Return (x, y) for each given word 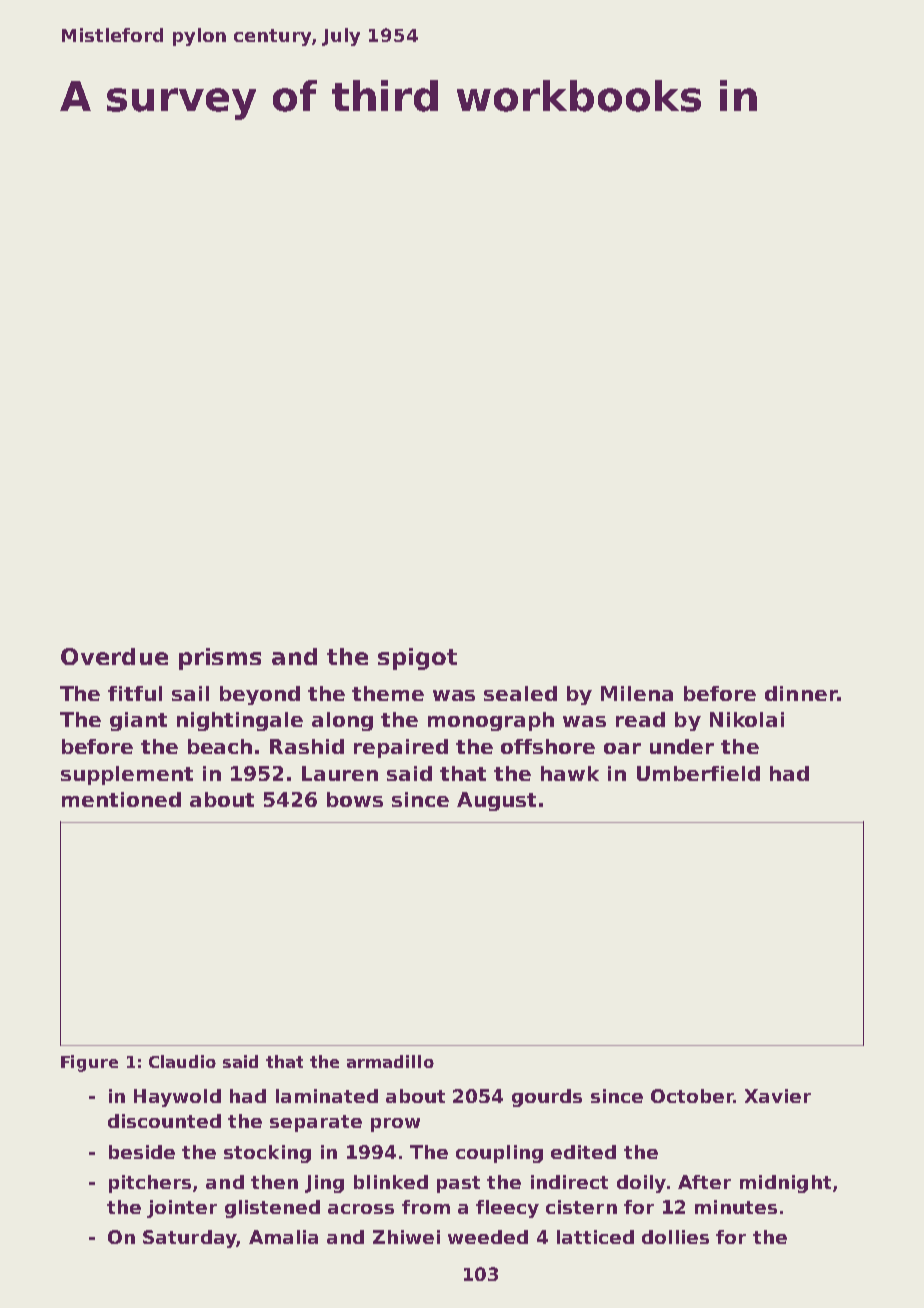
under (682, 746)
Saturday (189, 1239)
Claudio (182, 1061)
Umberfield (698, 773)
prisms (220, 659)
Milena (637, 693)
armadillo (390, 1061)
